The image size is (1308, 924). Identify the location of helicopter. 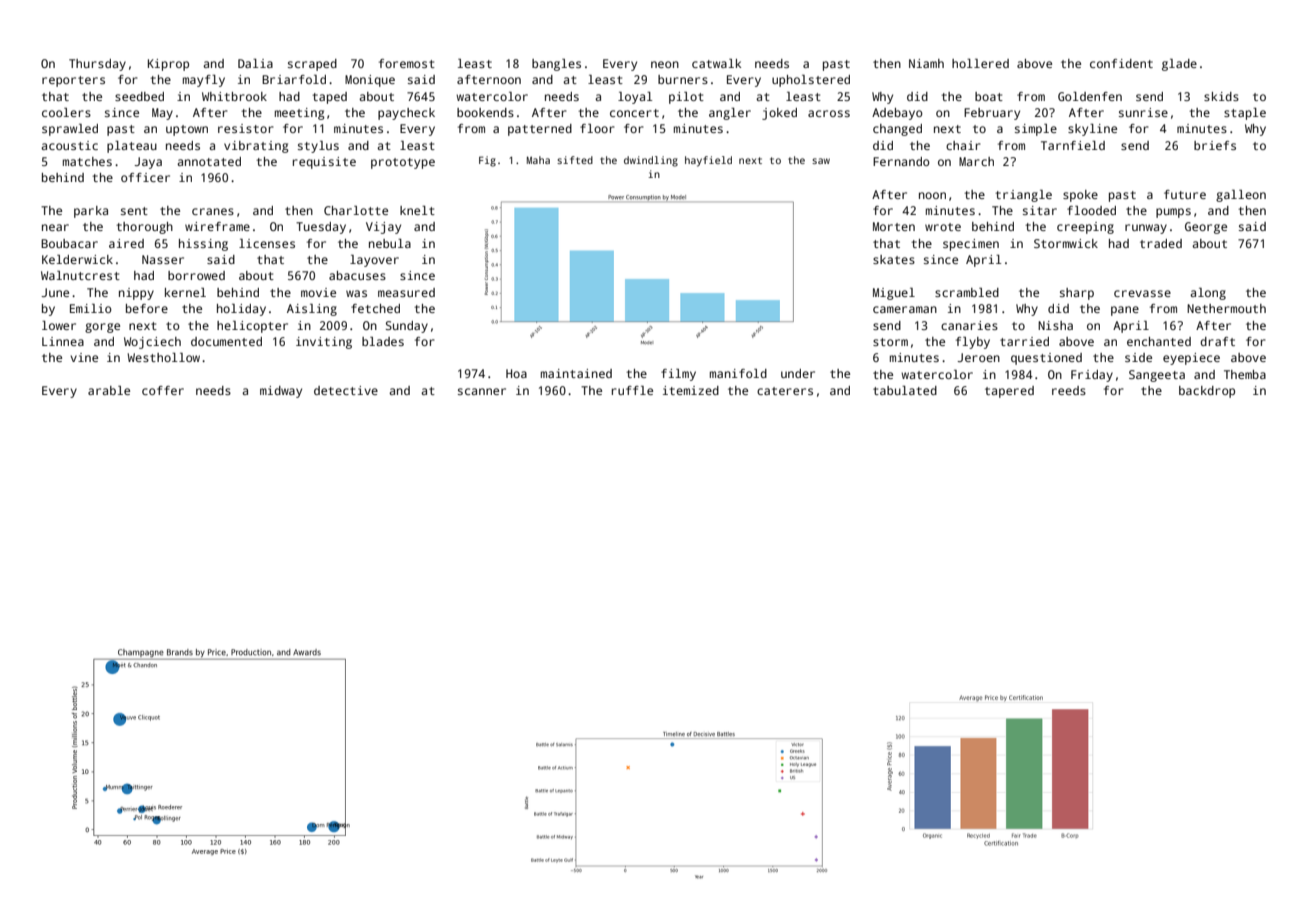
(252, 327).
